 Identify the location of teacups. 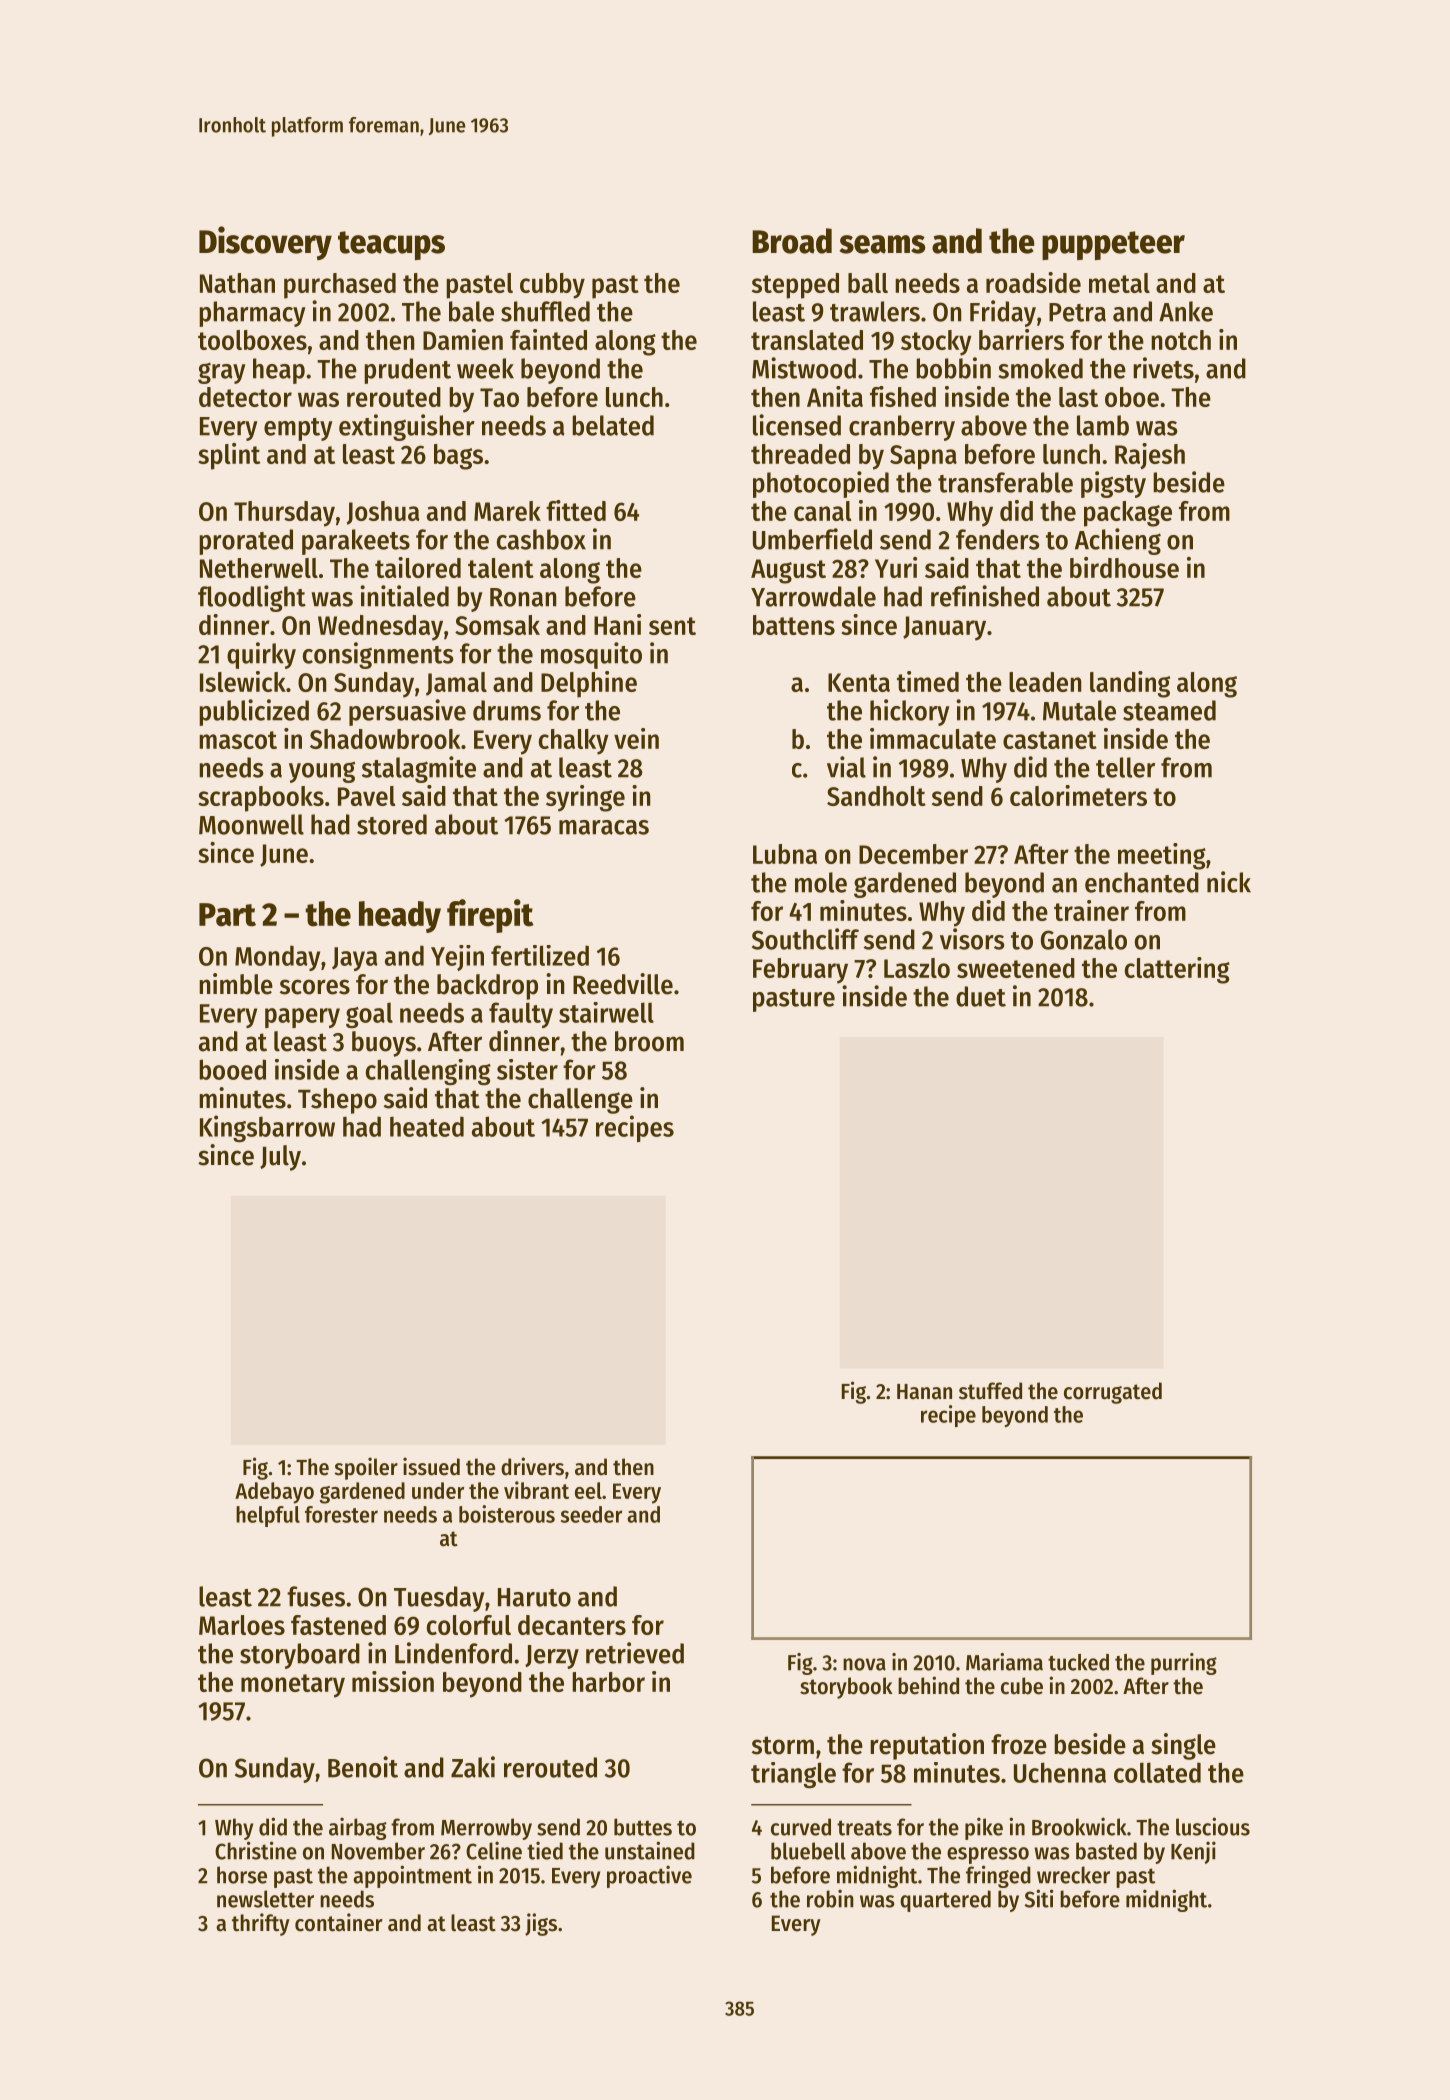
(391, 245).
